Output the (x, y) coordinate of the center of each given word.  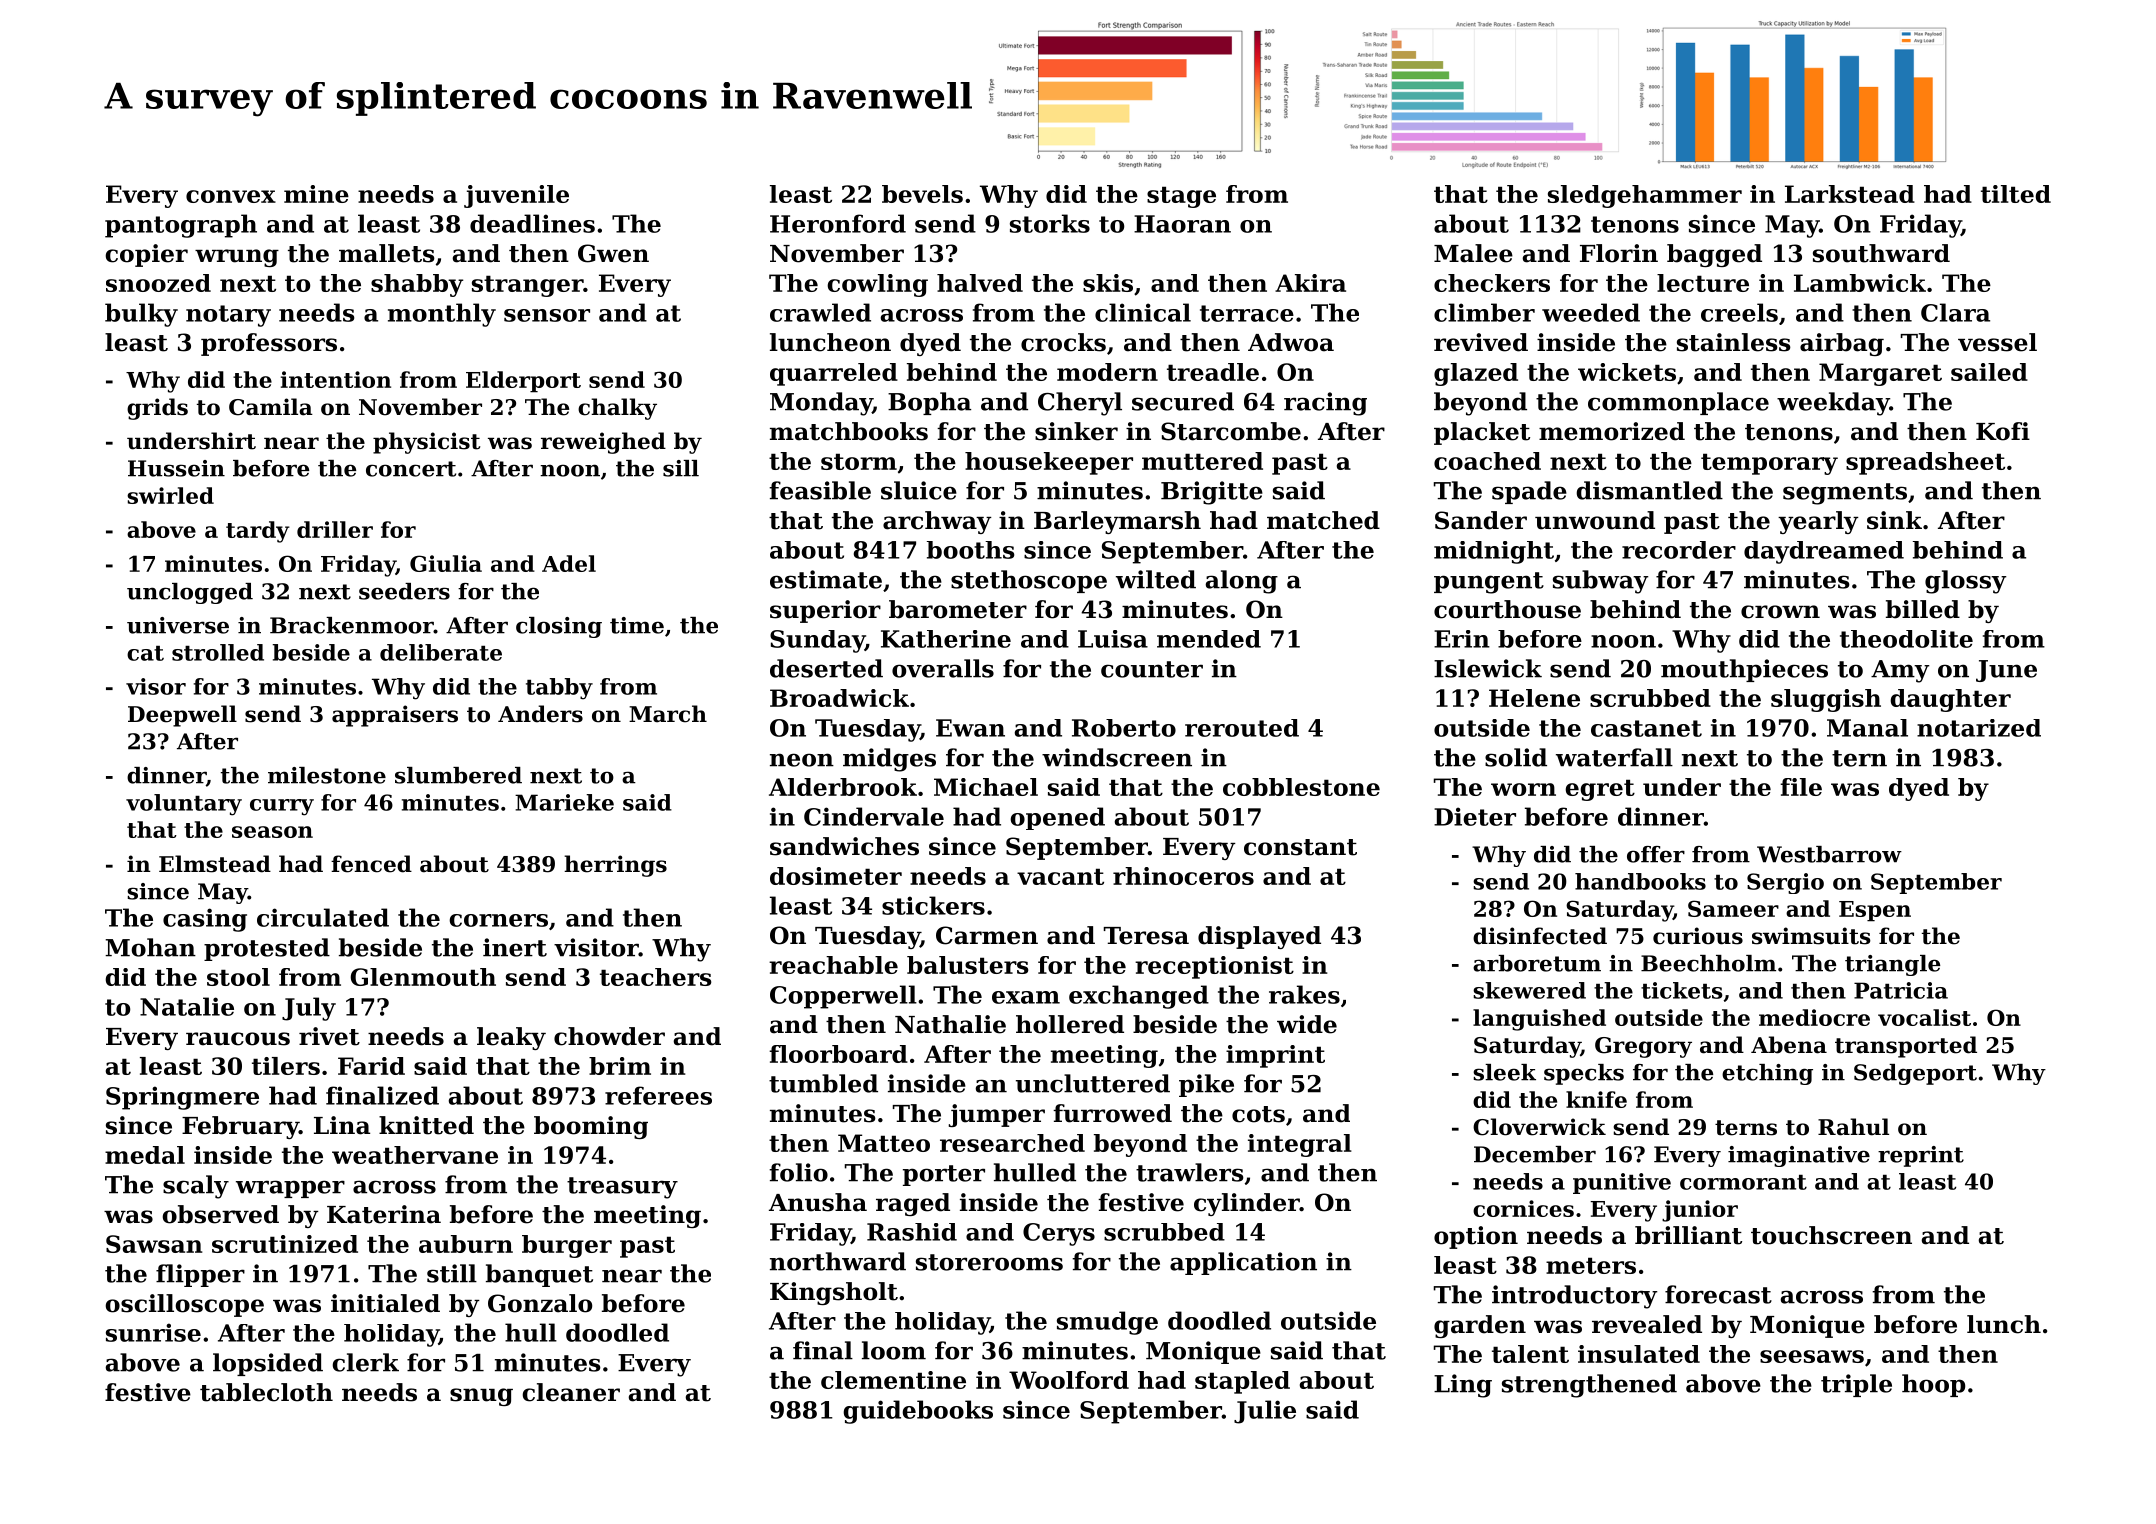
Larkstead (1850, 194)
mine (316, 194)
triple (1856, 1385)
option (1476, 1237)
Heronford (838, 223)
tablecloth (266, 1392)
